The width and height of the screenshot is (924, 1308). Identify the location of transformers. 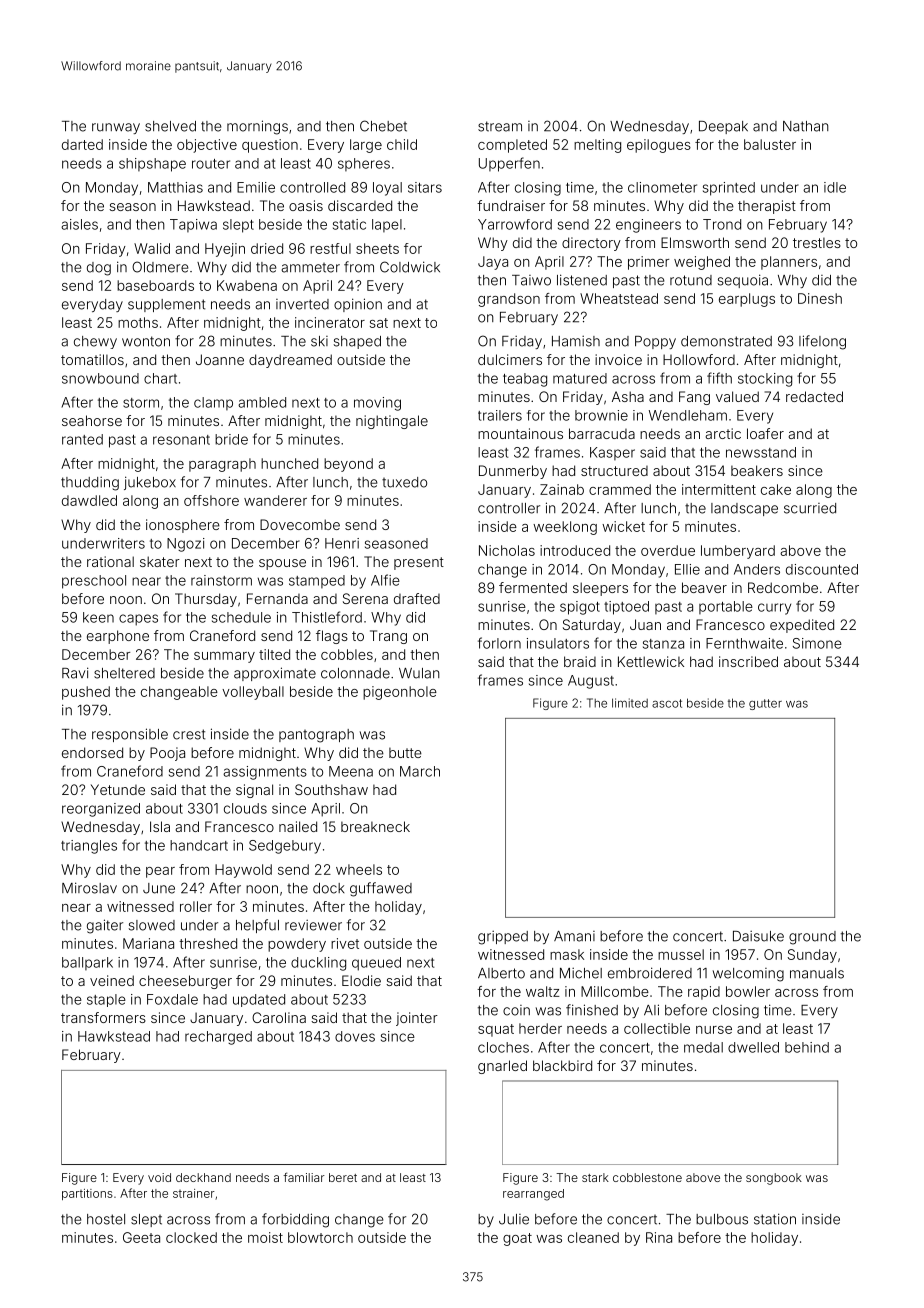
(103, 1017).
